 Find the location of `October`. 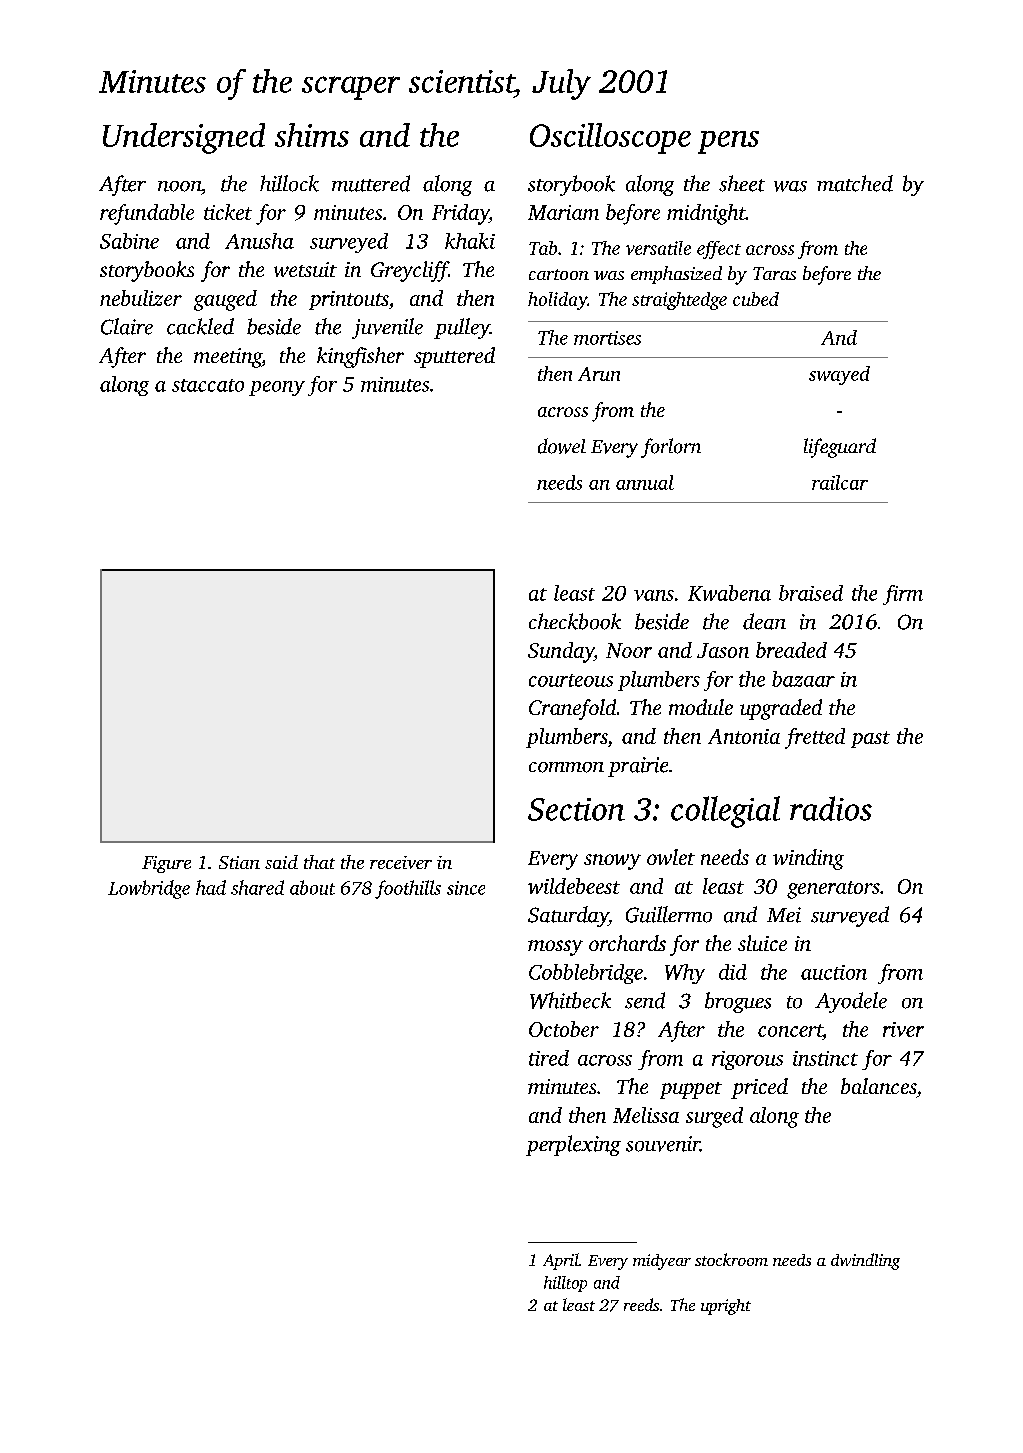

October is located at coordinates (564, 1029).
